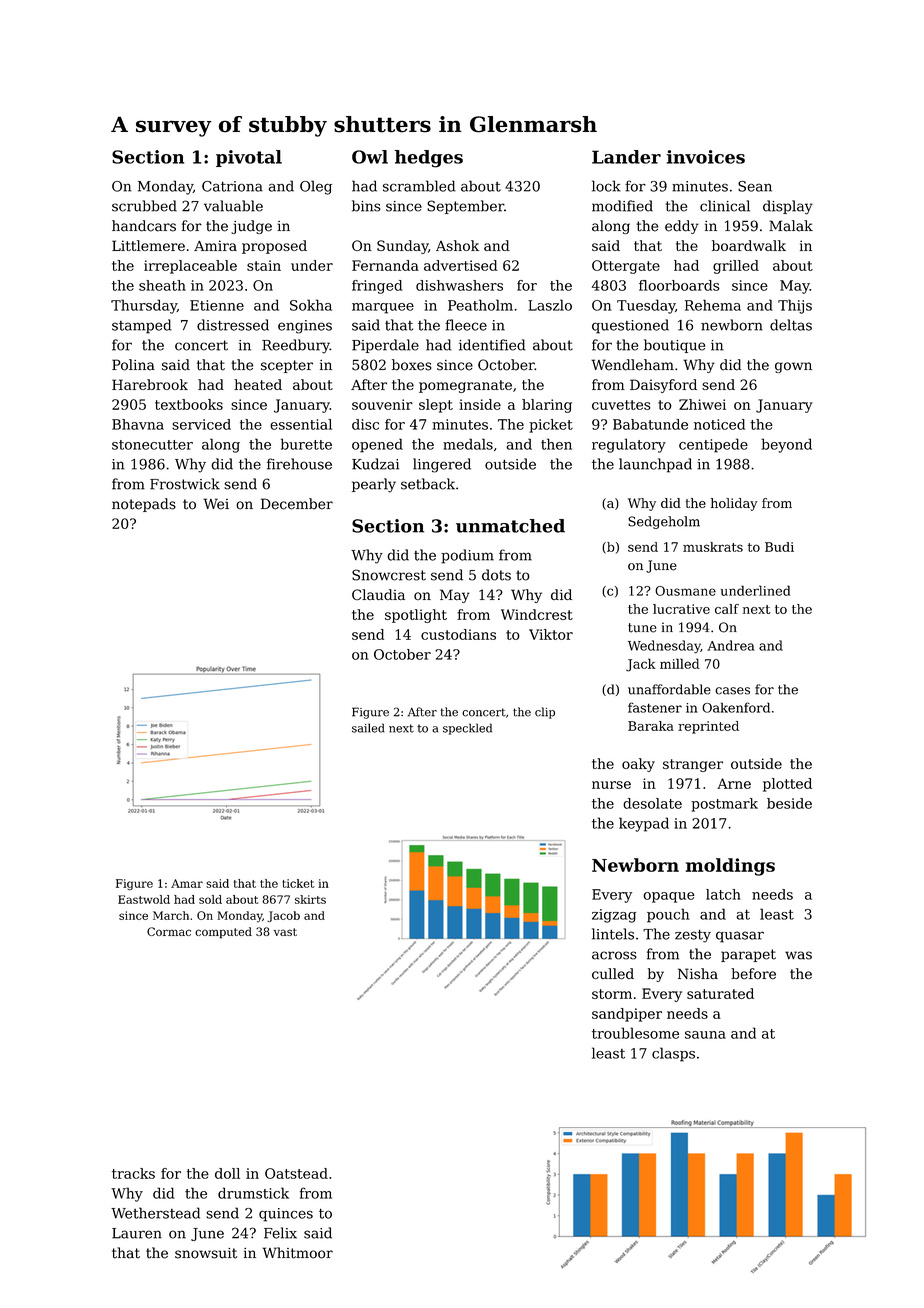 The width and height of the screenshot is (924, 1308). What do you see at coordinates (144, 206) in the screenshot?
I see `scrubbed` at bounding box center [144, 206].
